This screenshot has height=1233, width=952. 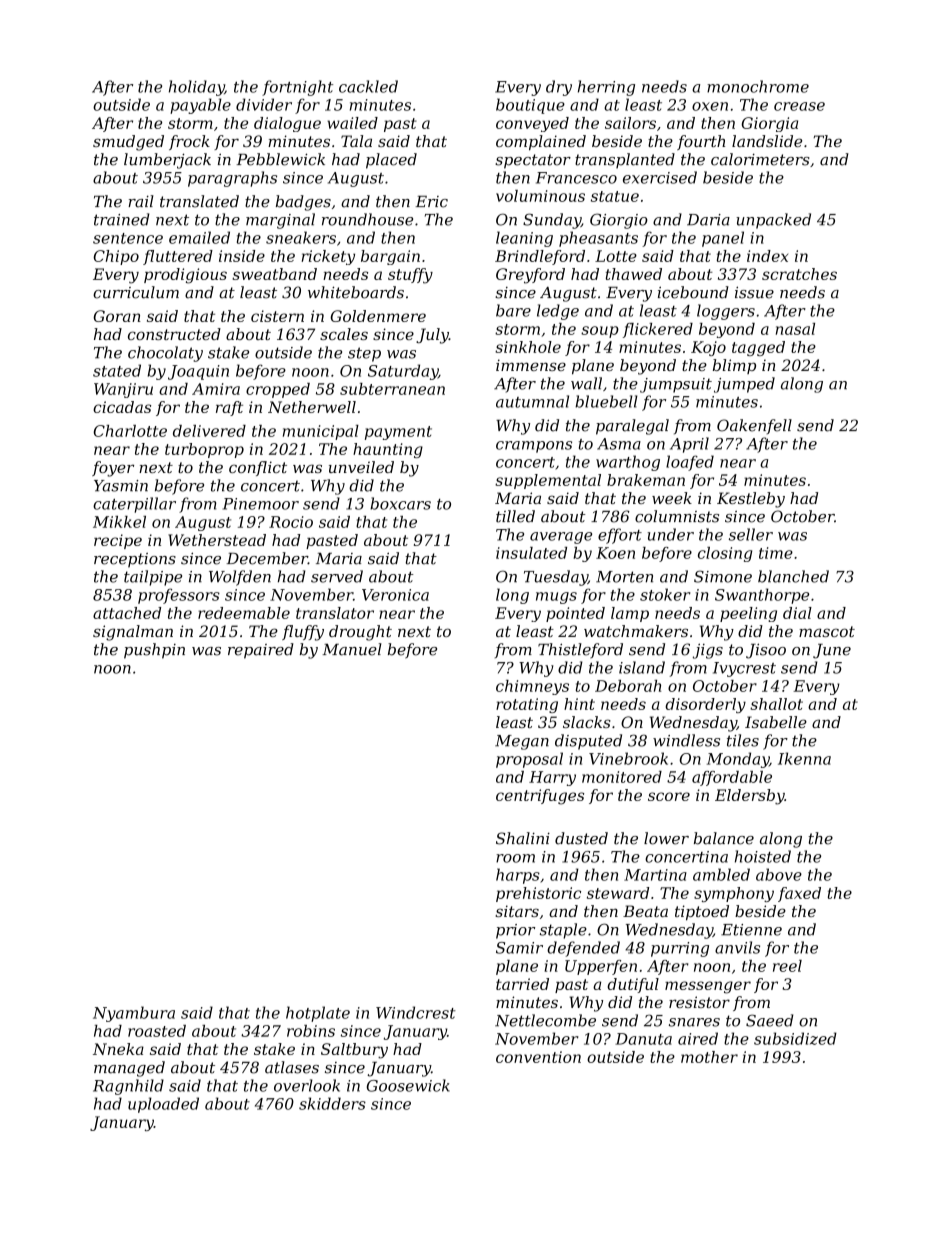 What do you see at coordinates (523, 838) in the screenshot?
I see `Shalini` at bounding box center [523, 838].
